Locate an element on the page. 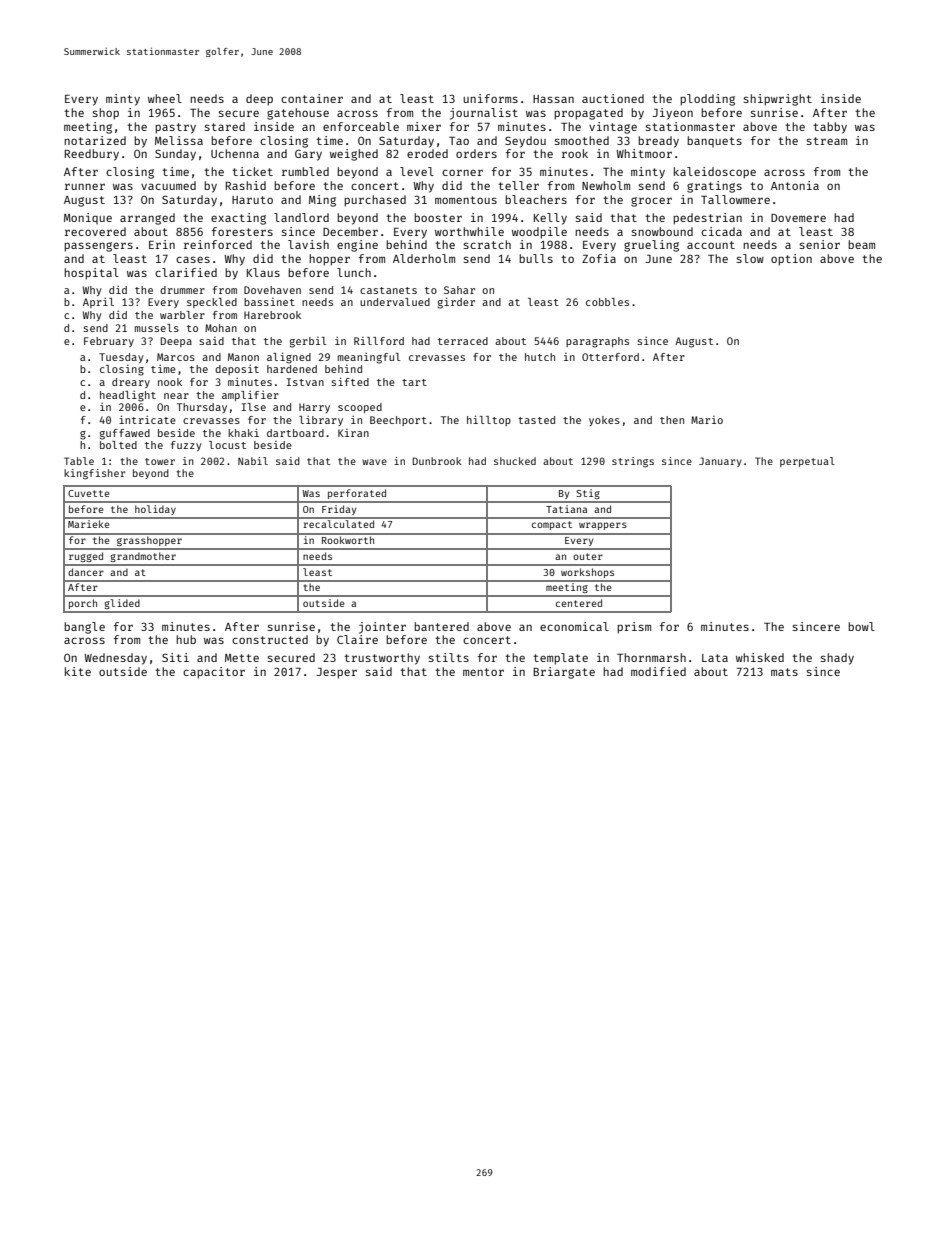 The image size is (952, 1233). Jesper is located at coordinates (336, 673).
